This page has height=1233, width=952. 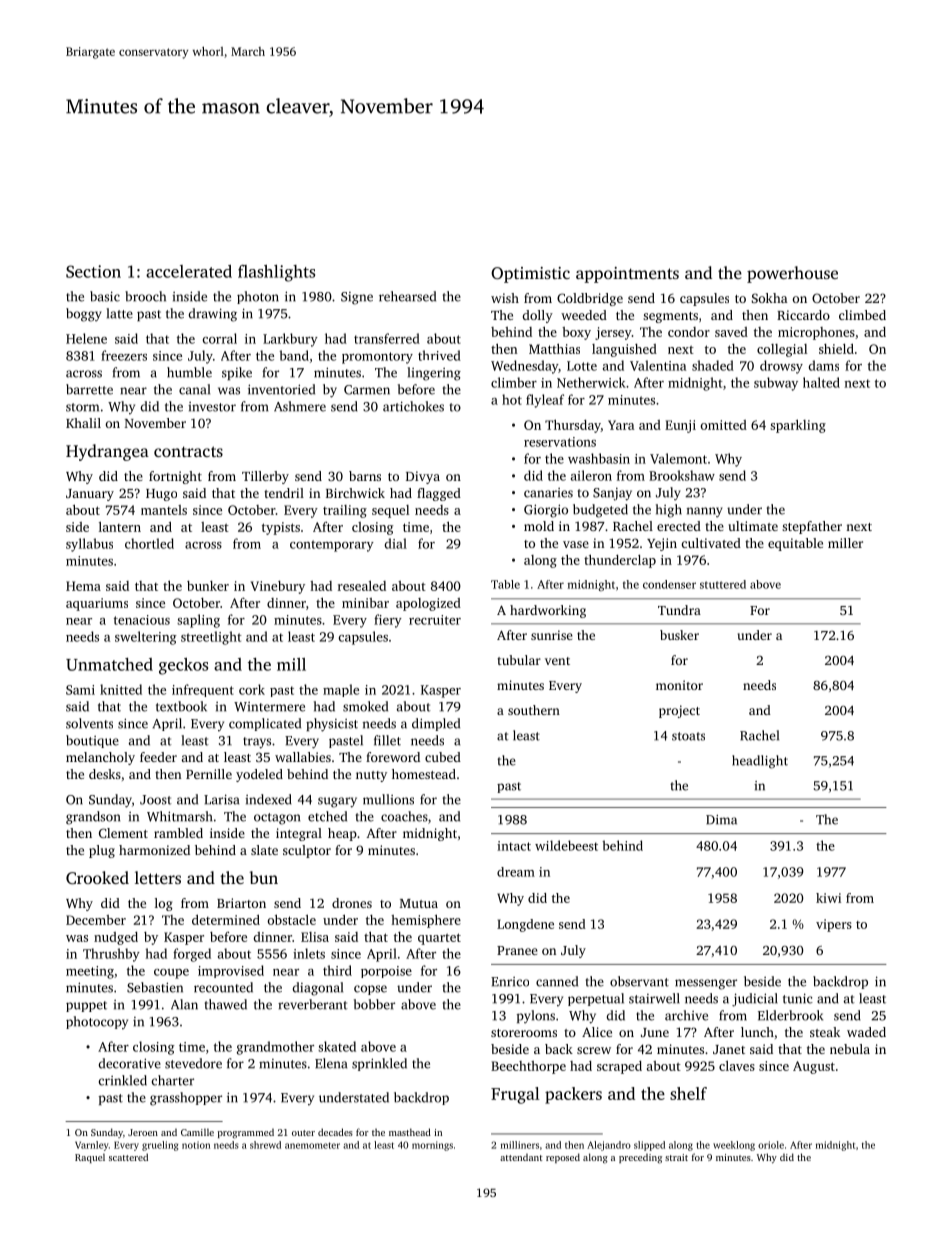 What do you see at coordinates (407, 296) in the page?
I see `rehearsed` at bounding box center [407, 296].
